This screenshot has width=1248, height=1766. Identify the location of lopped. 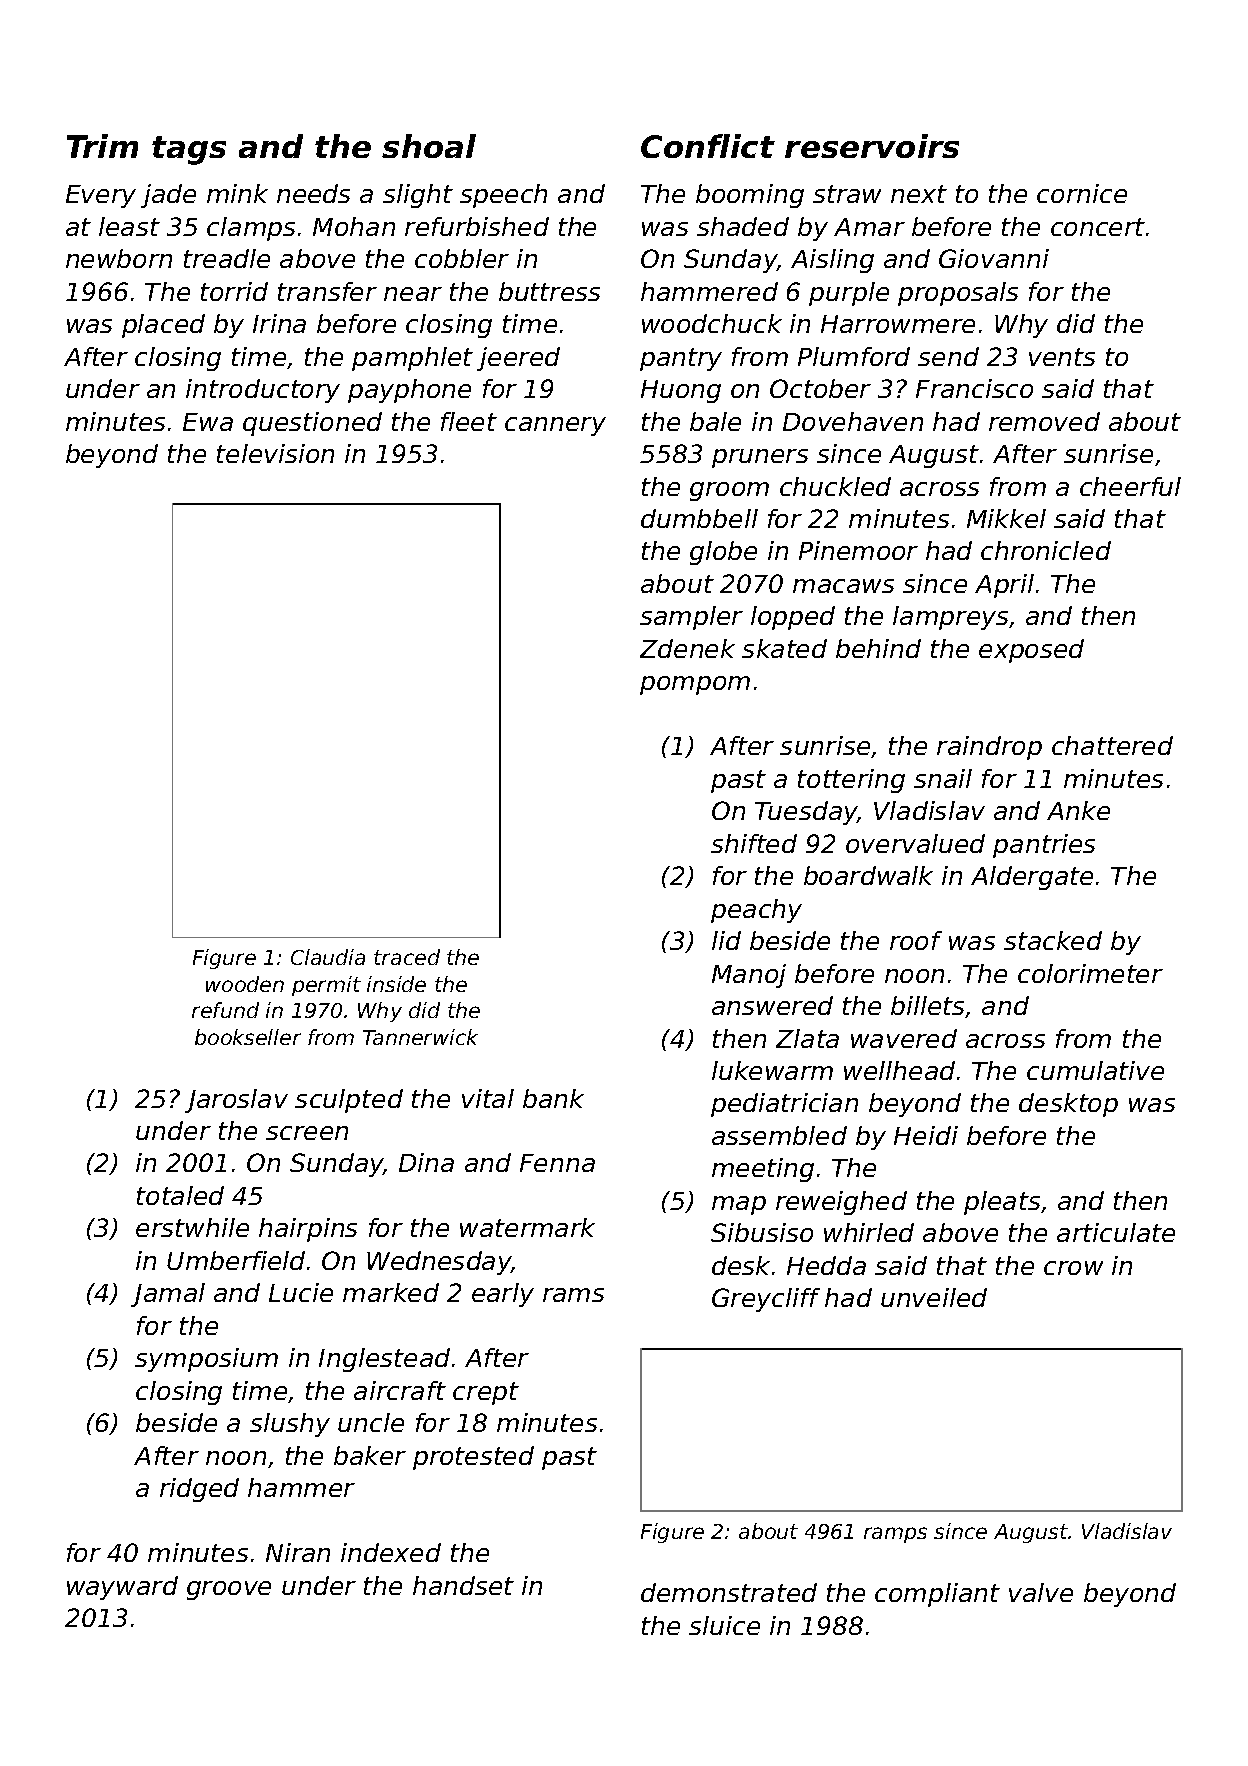
(793, 618).
